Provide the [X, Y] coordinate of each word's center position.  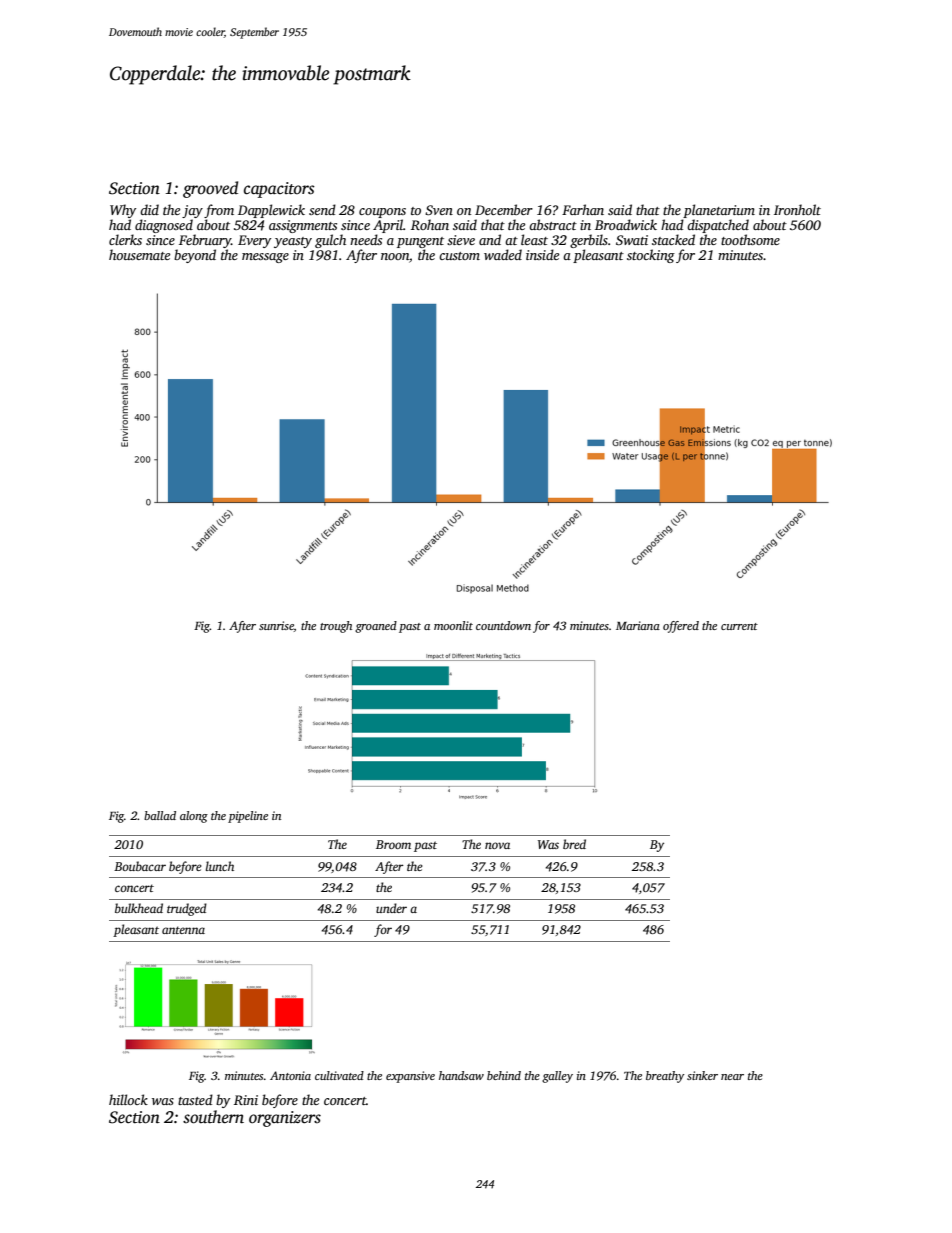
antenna [183, 930]
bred [574, 844]
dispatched [718, 226]
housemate [139, 254]
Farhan [583, 209]
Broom [393, 844]
